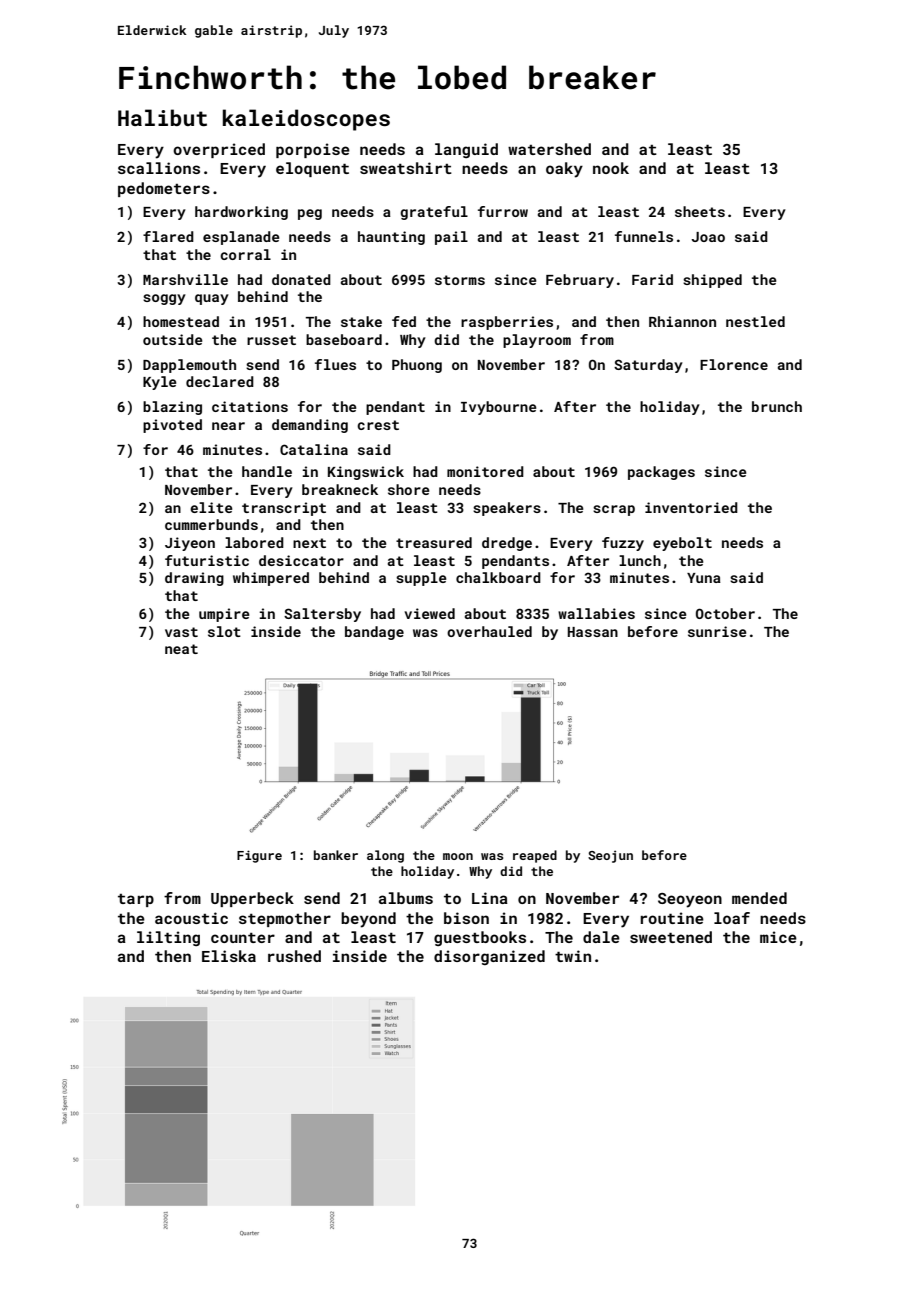 This screenshot has height=1308, width=924. I want to click on rushed, so click(294, 956).
